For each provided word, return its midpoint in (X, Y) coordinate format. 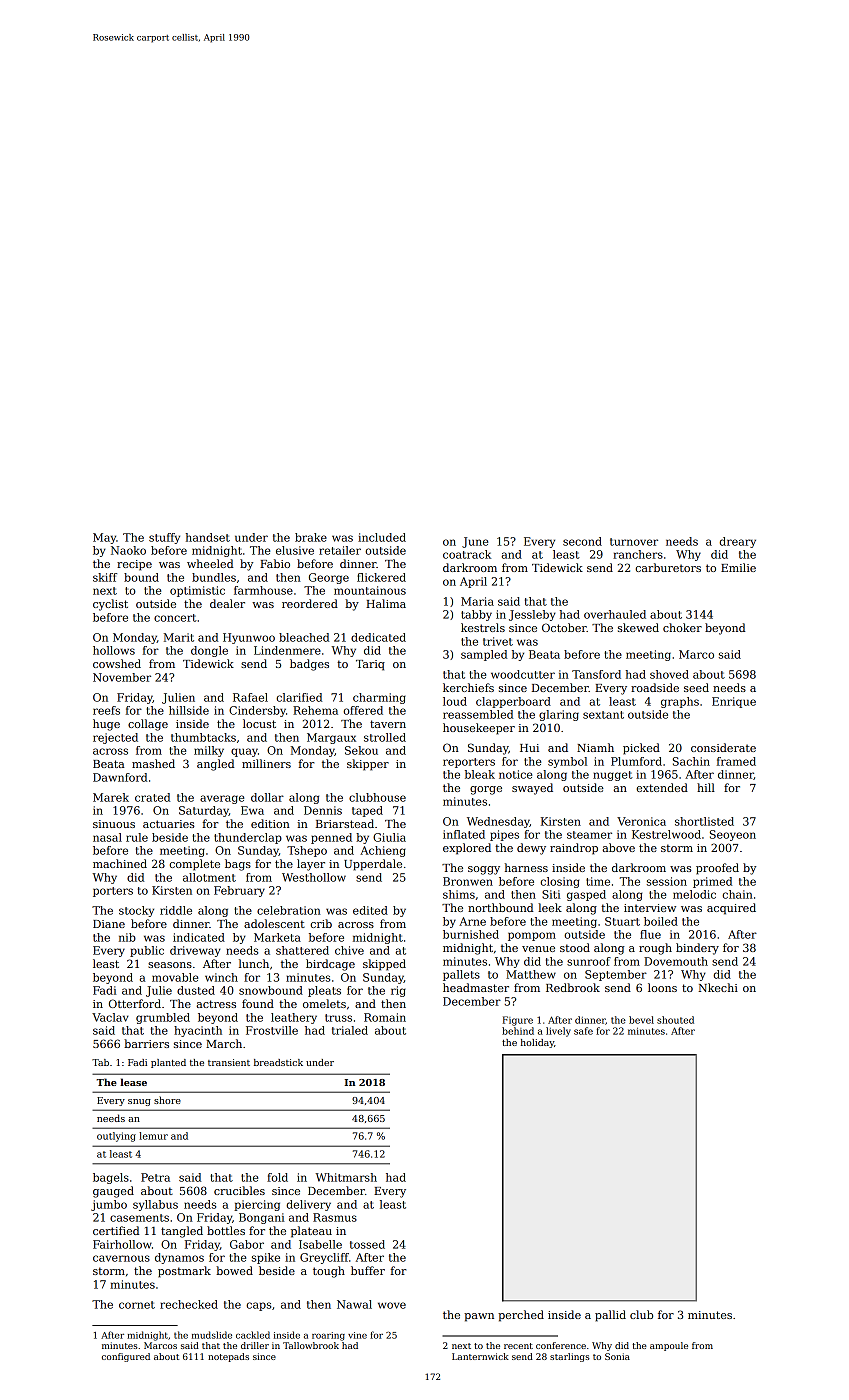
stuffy (164, 538)
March (224, 1043)
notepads (228, 1357)
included (382, 537)
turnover (634, 542)
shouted (675, 1020)
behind (518, 1031)
